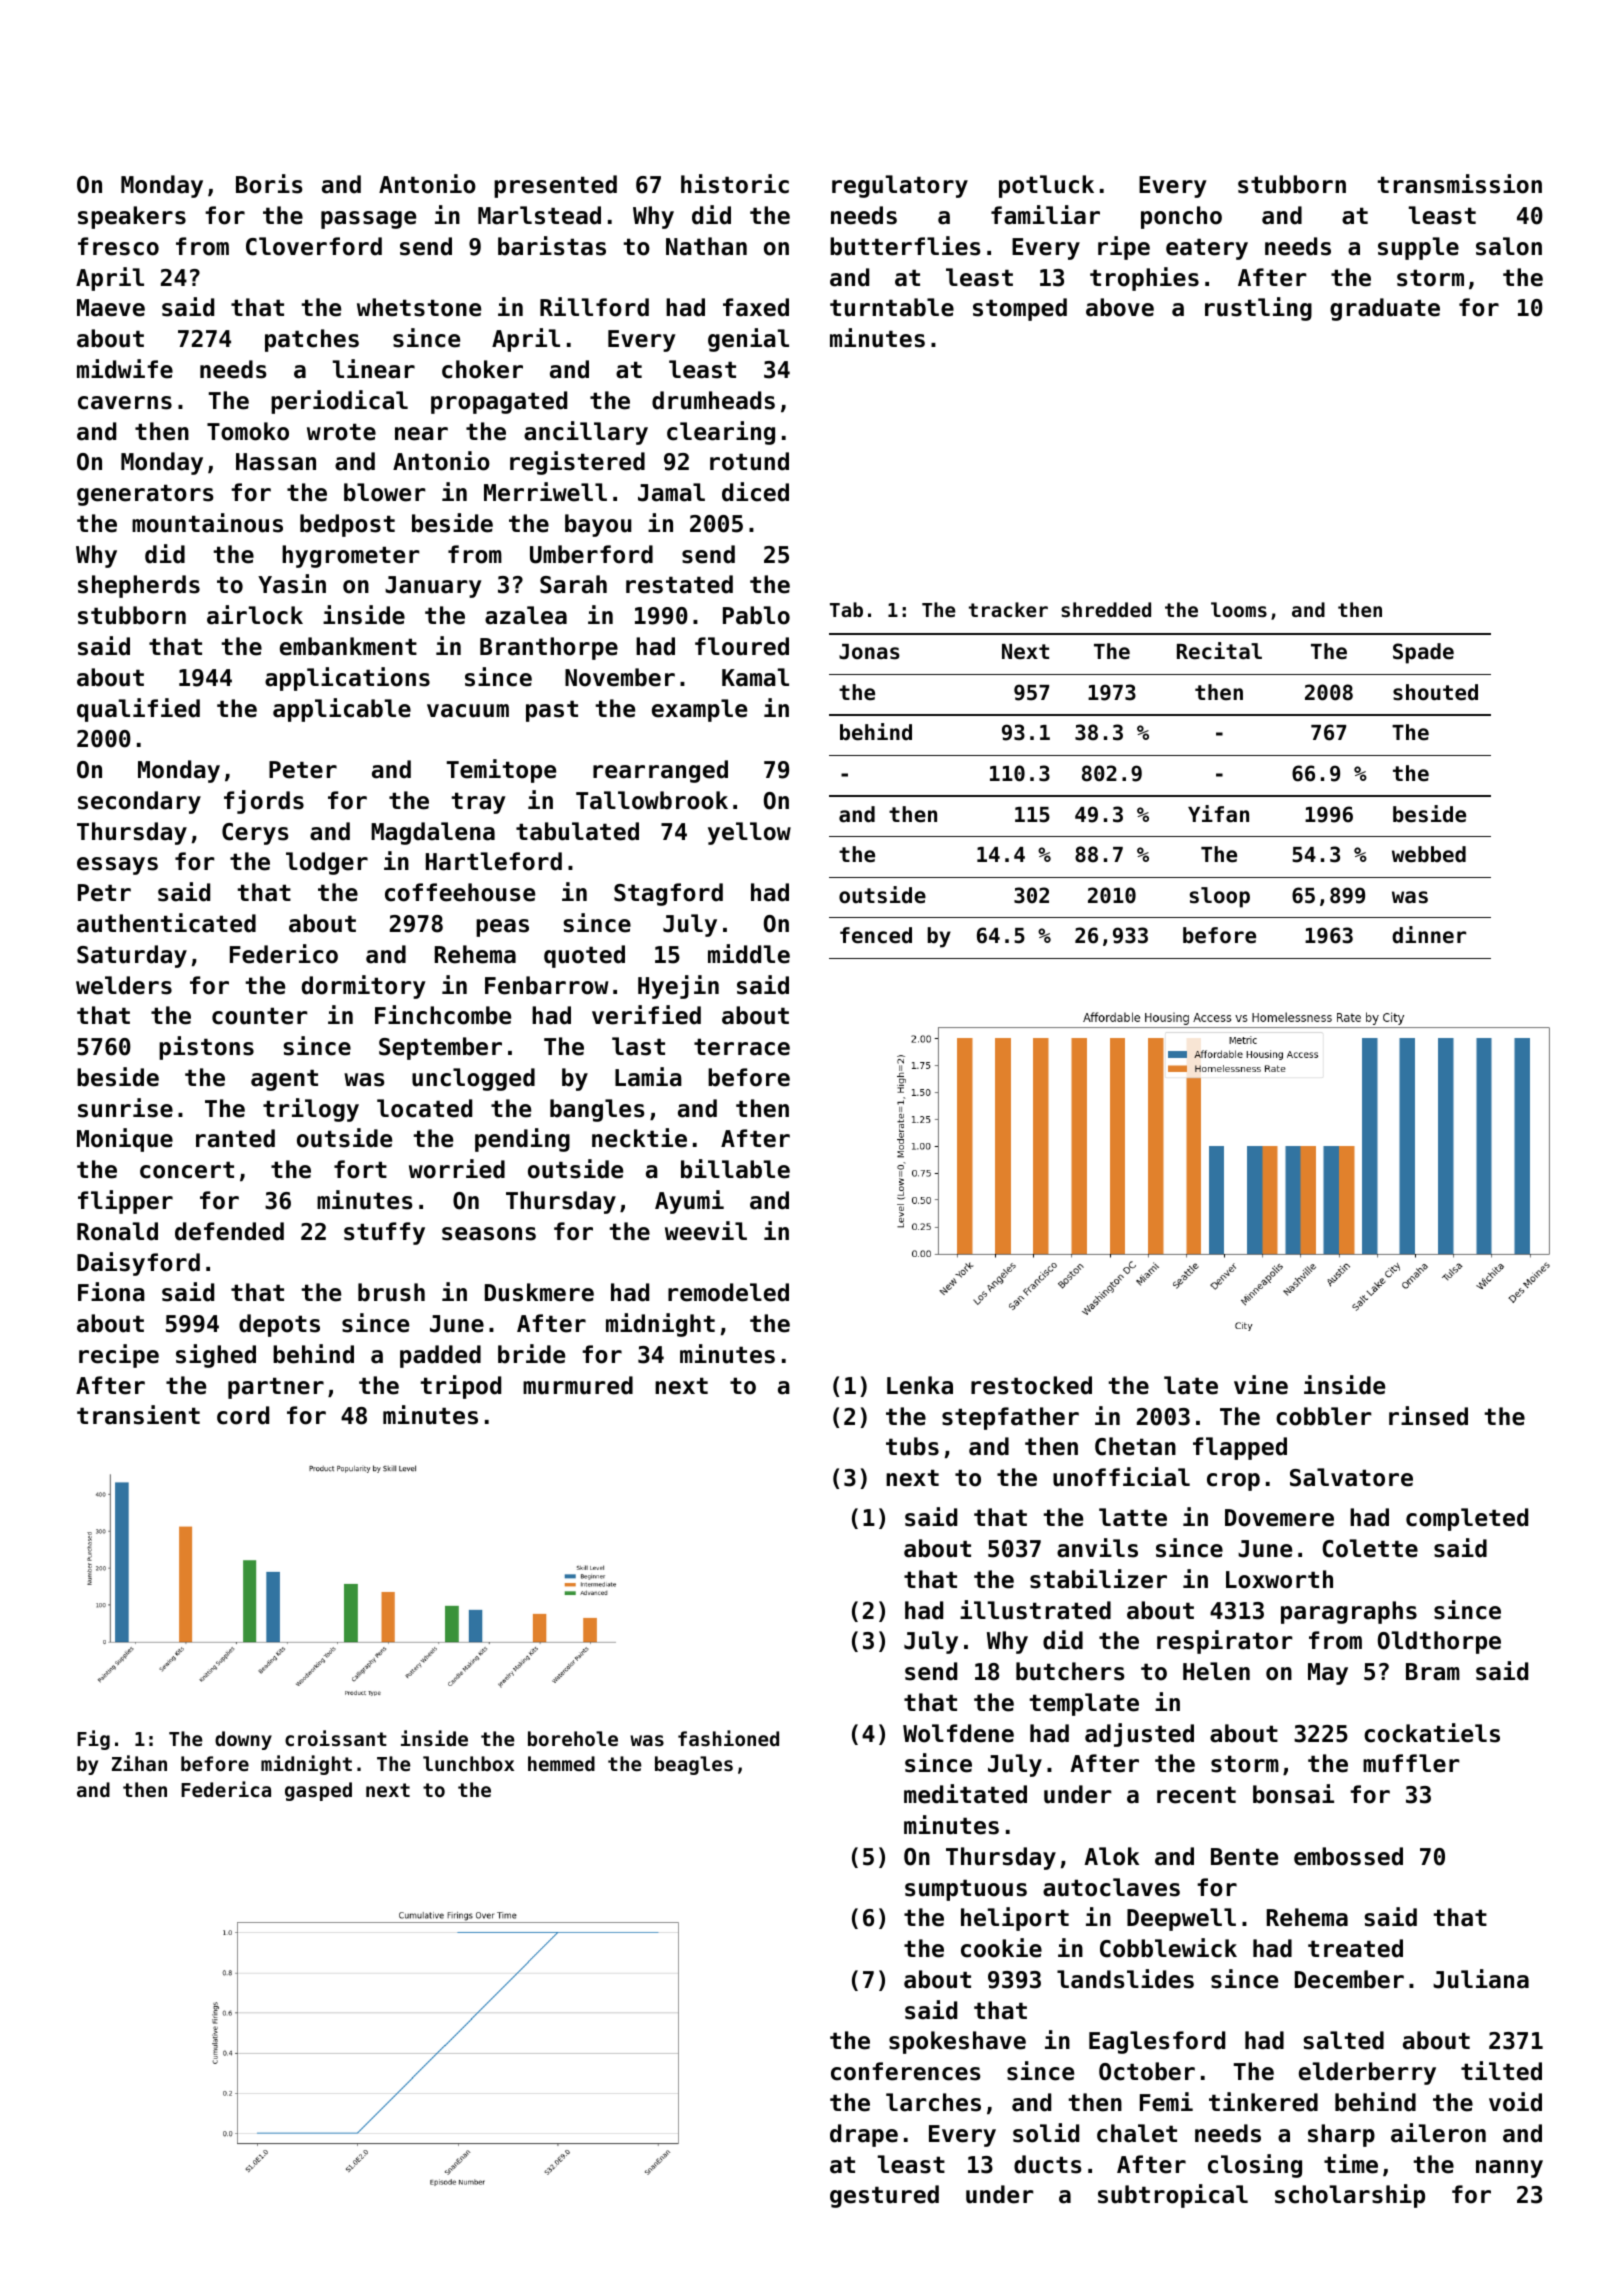 The image size is (1620, 2292). What do you see at coordinates (920, 1385) in the screenshot?
I see `Lenka` at bounding box center [920, 1385].
